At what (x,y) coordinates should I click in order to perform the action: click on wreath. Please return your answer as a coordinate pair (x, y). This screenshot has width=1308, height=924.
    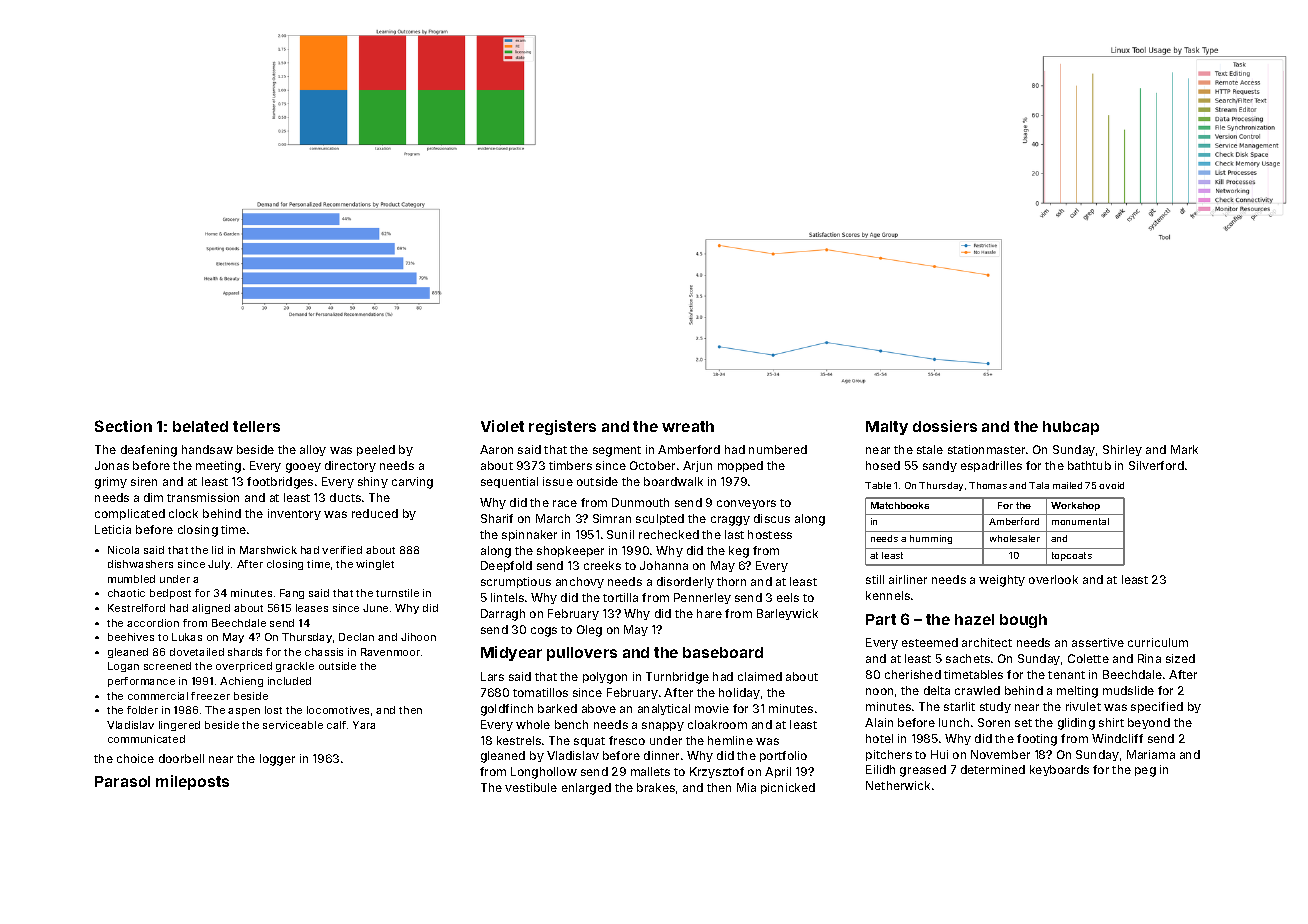
    Looking at the image, I should click on (688, 426).
